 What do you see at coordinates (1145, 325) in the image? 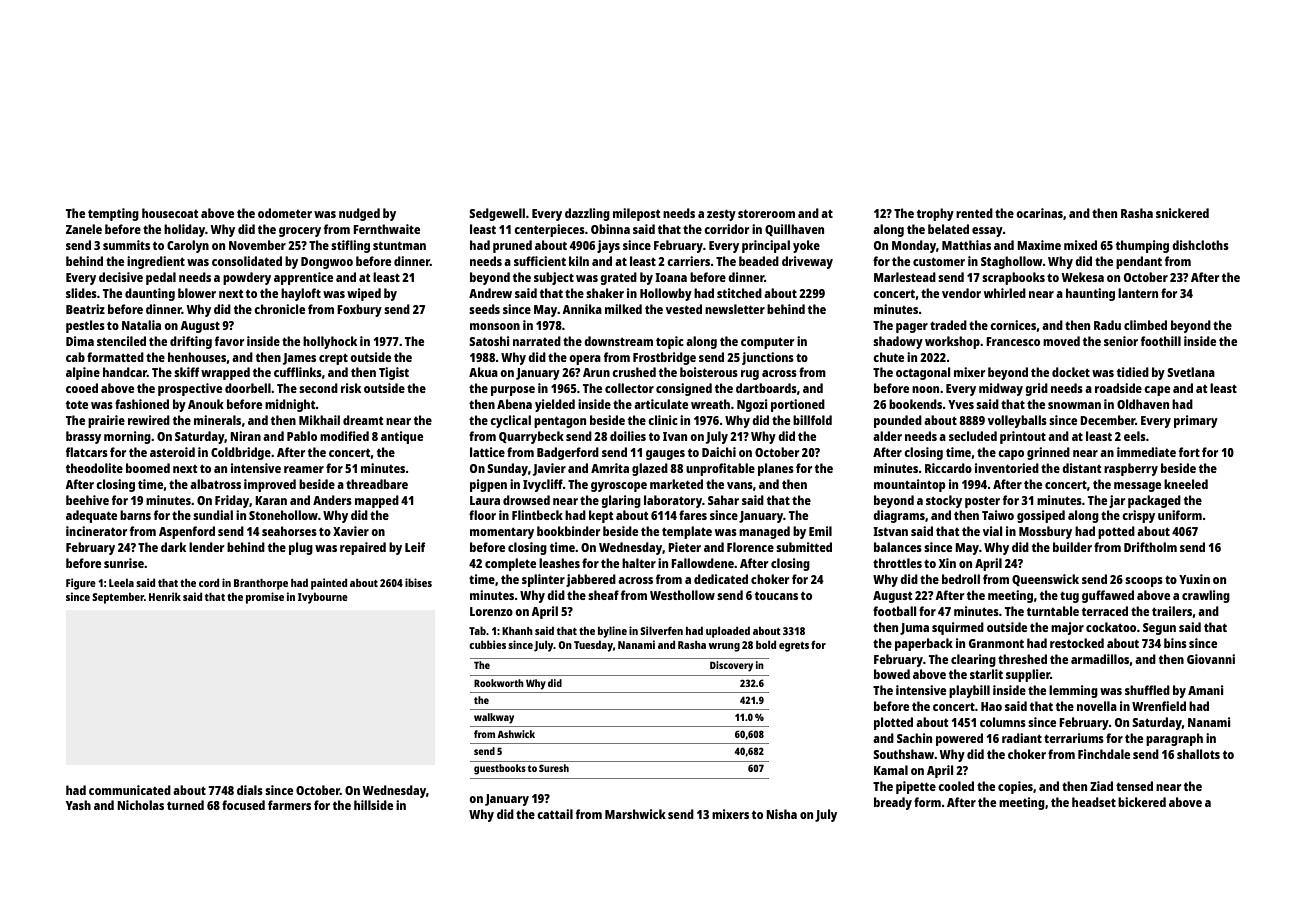
I see `climbed` at bounding box center [1145, 325].
